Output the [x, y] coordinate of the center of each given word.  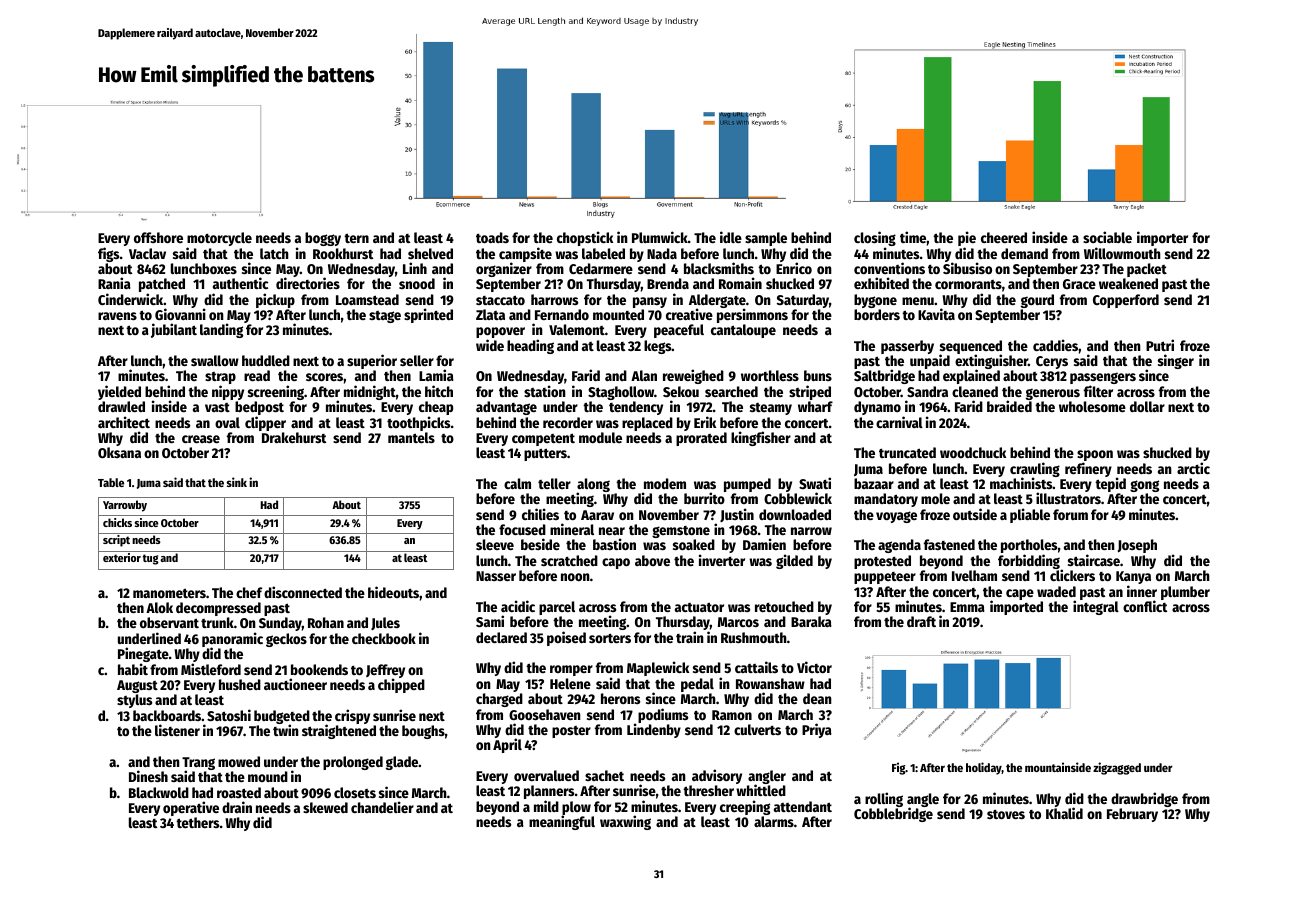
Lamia [436, 375]
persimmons [752, 316]
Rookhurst [343, 253]
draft [921, 621]
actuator [699, 607]
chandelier [382, 807]
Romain [740, 283]
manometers [169, 593]
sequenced [971, 347]
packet [1147, 270]
